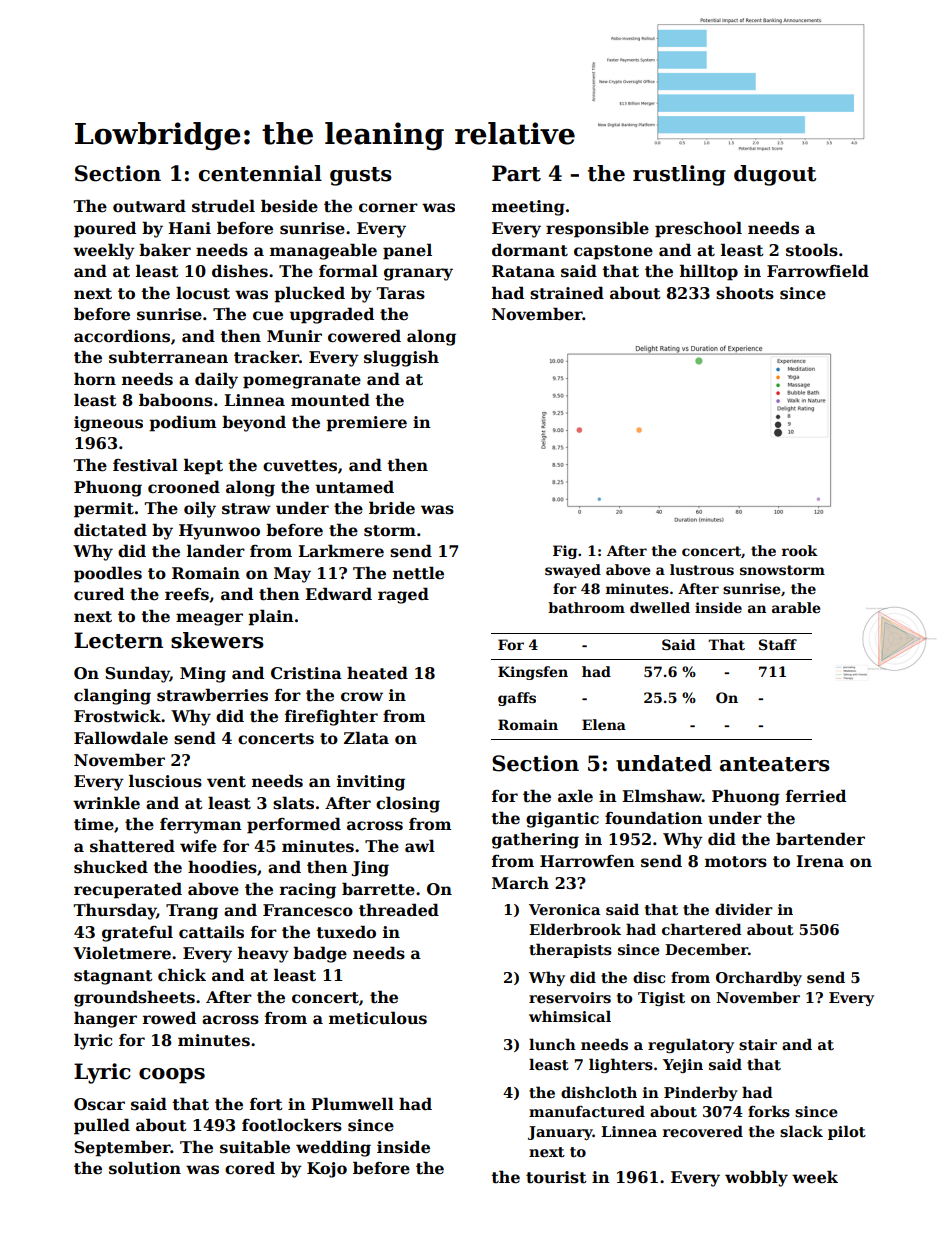  Describe the element at coordinates (533, 673) in the page. I see `Kingsfen` at that location.
